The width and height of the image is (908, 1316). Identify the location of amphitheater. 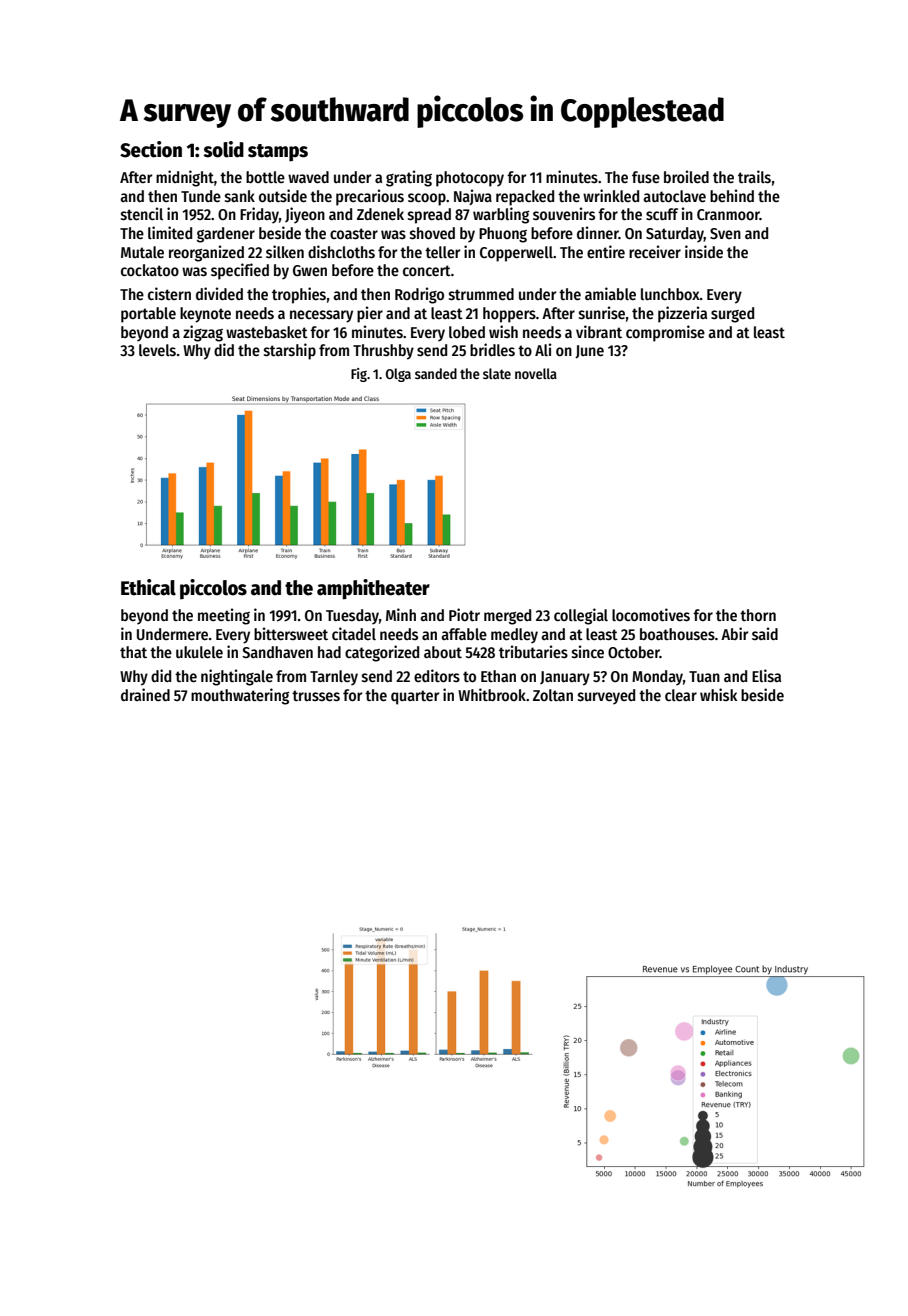
(373, 589).
